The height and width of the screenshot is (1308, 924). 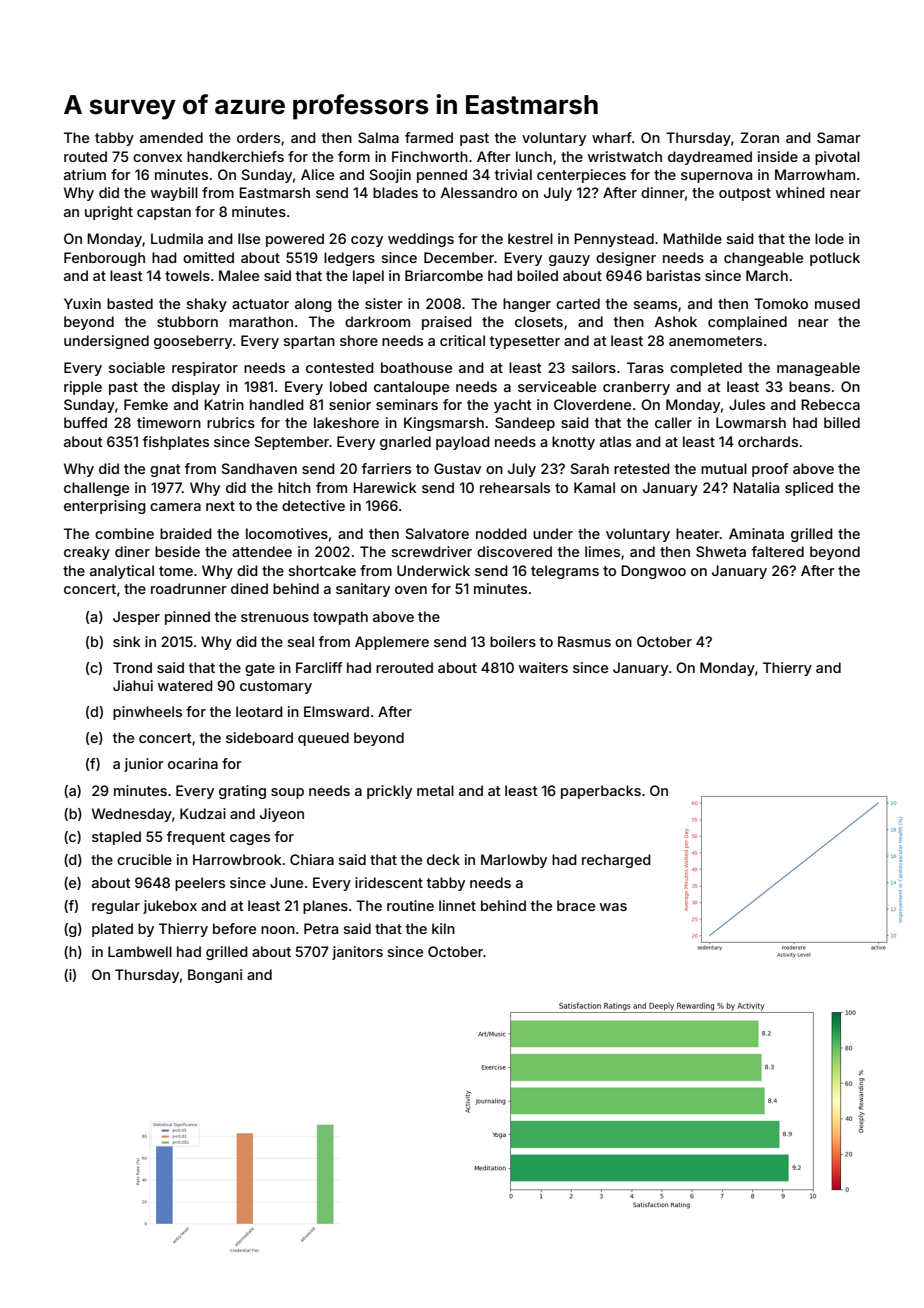 What do you see at coordinates (171, 137) in the screenshot?
I see `amended` at bounding box center [171, 137].
